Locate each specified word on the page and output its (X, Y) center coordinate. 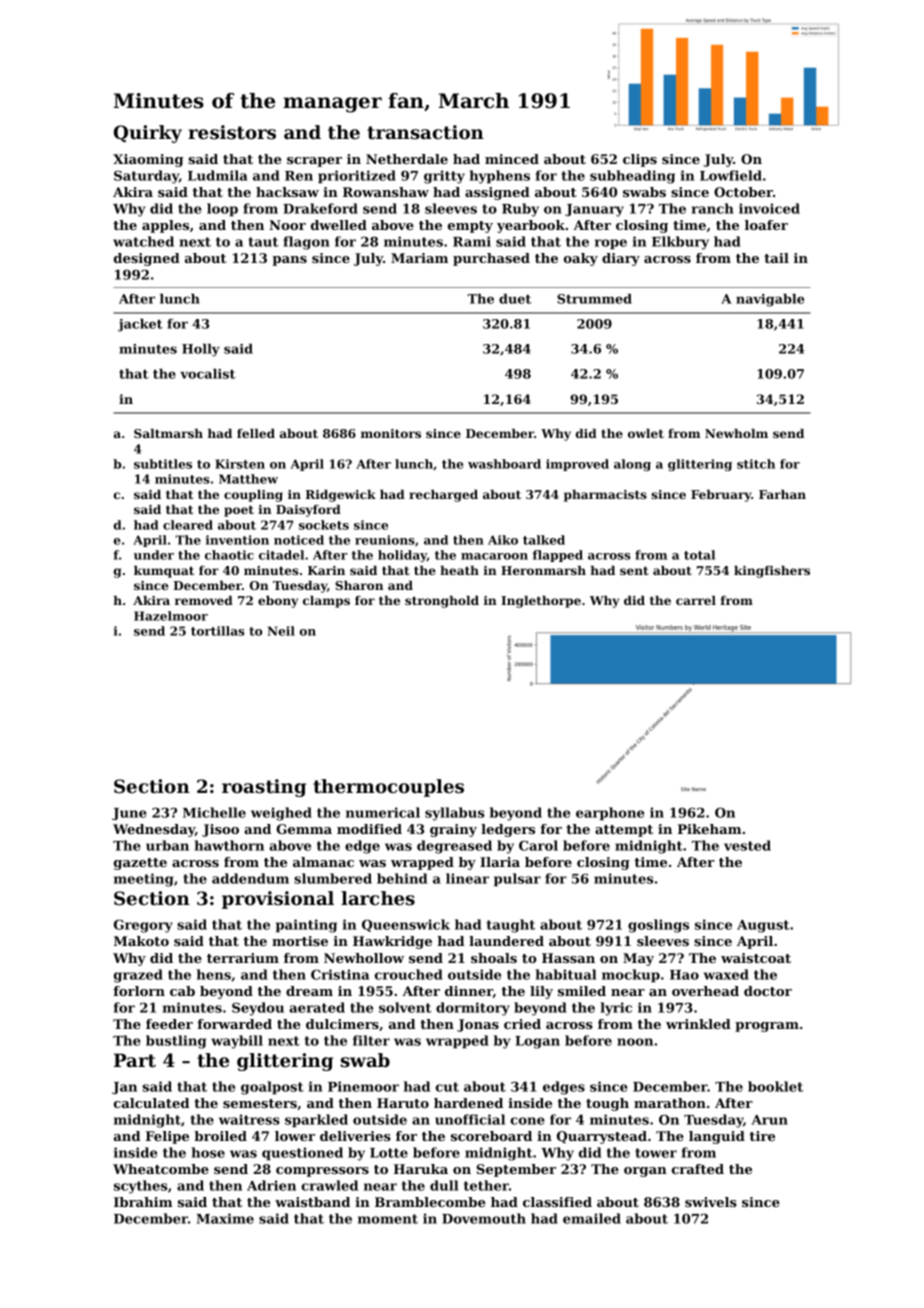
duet (515, 299)
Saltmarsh (168, 433)
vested (747, 845)
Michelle (214, 812)
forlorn (139, 991)
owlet (646, 433)
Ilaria (500, 862)
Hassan (568, 958)
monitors (391, 433)
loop (222, 209)
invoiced (769, 208)
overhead (705, 991)
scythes (140, 1187)
